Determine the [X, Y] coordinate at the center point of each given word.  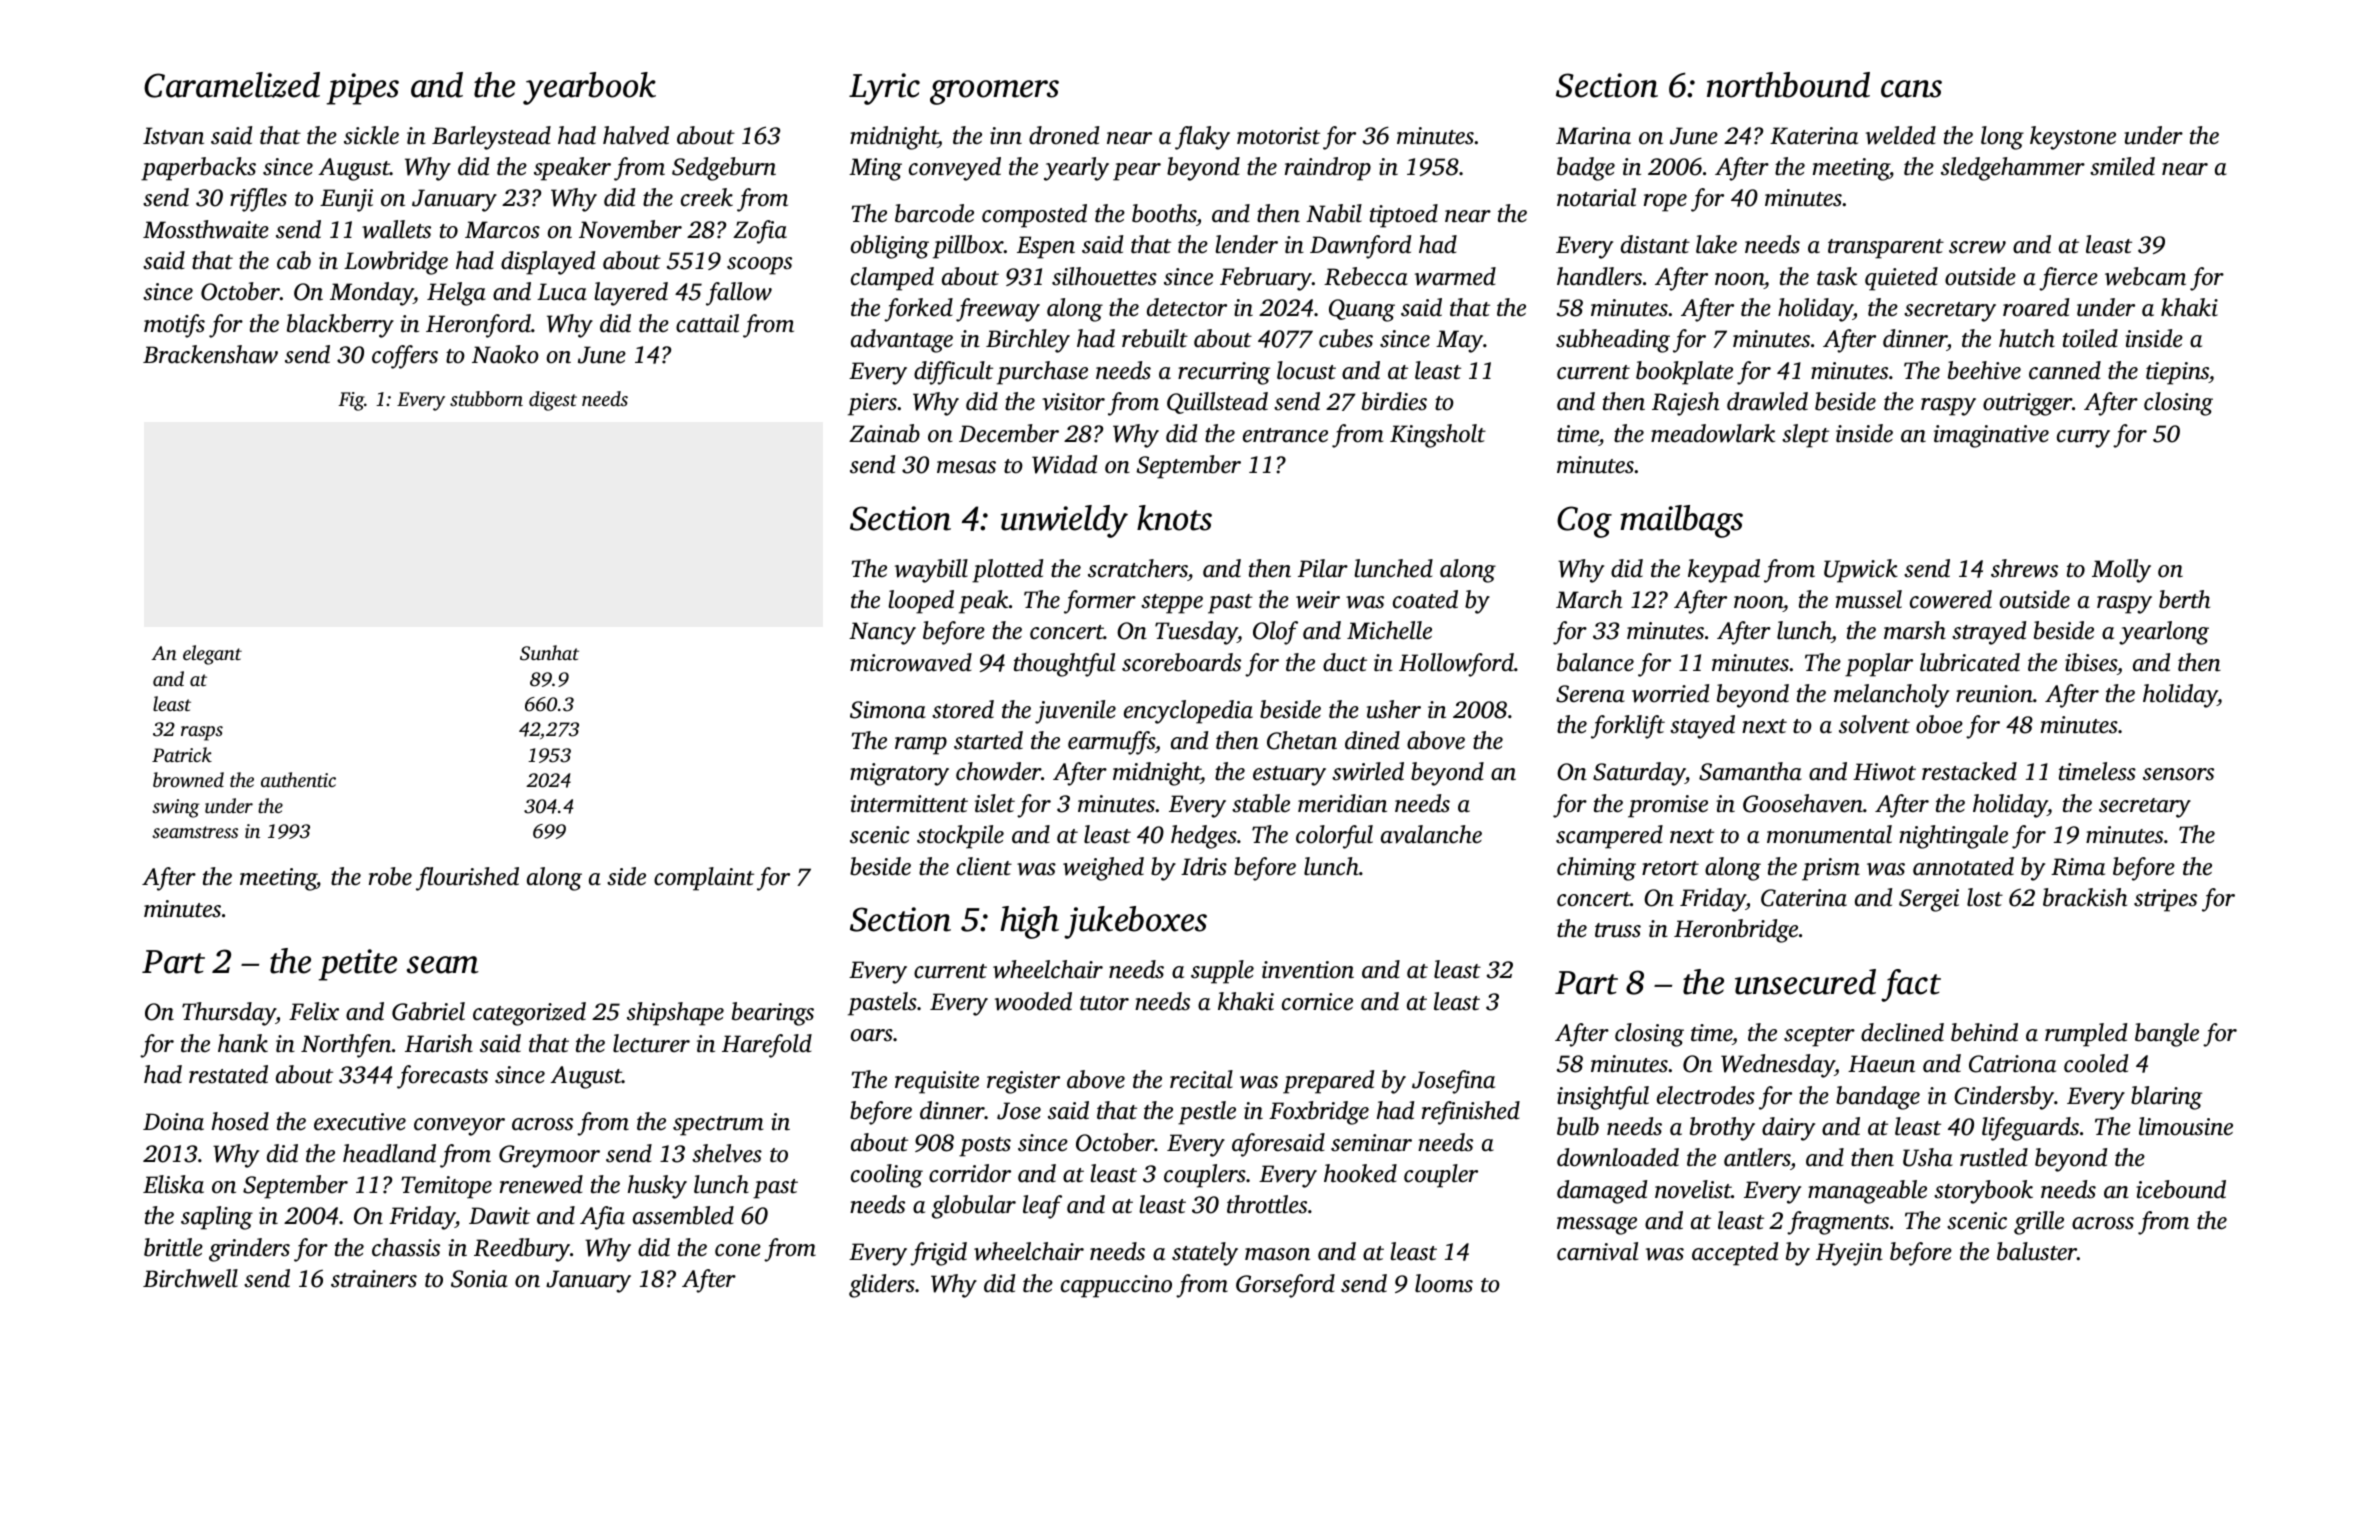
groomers [994, 92]
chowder [998, 771]
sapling [217, 1218]
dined [1372, 740]
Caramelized [232, 85]
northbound [1788, 85]
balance [1595, 662]
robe [390, 876]
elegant [212, 655]
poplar [1879, 665]
